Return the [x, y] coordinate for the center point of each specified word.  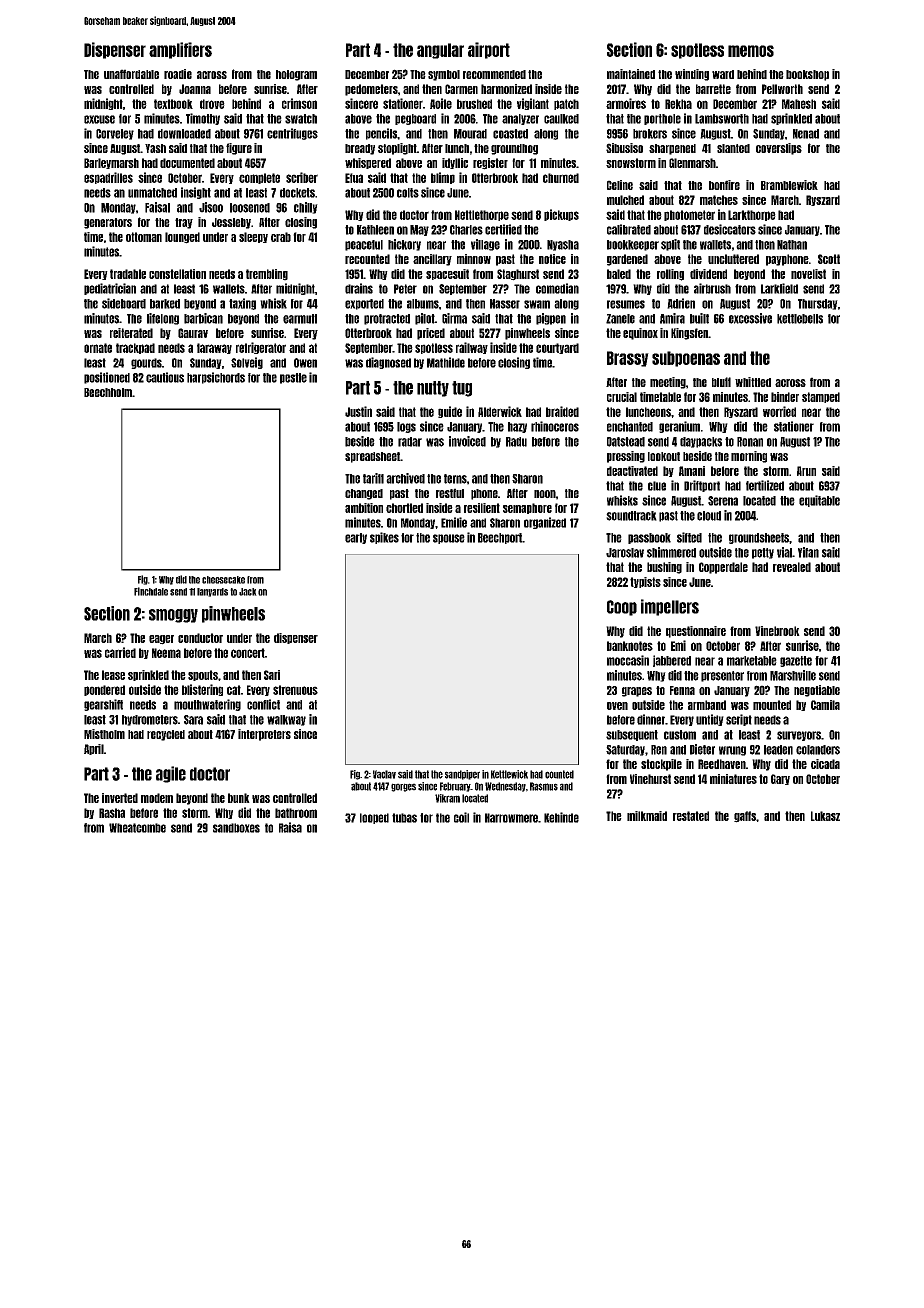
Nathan [792, 245]
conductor [200, 638]
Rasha [112, 813]
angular [440, 51]
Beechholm [108, 392]
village [485, 245]
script [739, 720]
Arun [806, 471]
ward [723, 74]
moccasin [628, 660]
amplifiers [180, 50]
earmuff [300, 319]
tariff [373, 478]
